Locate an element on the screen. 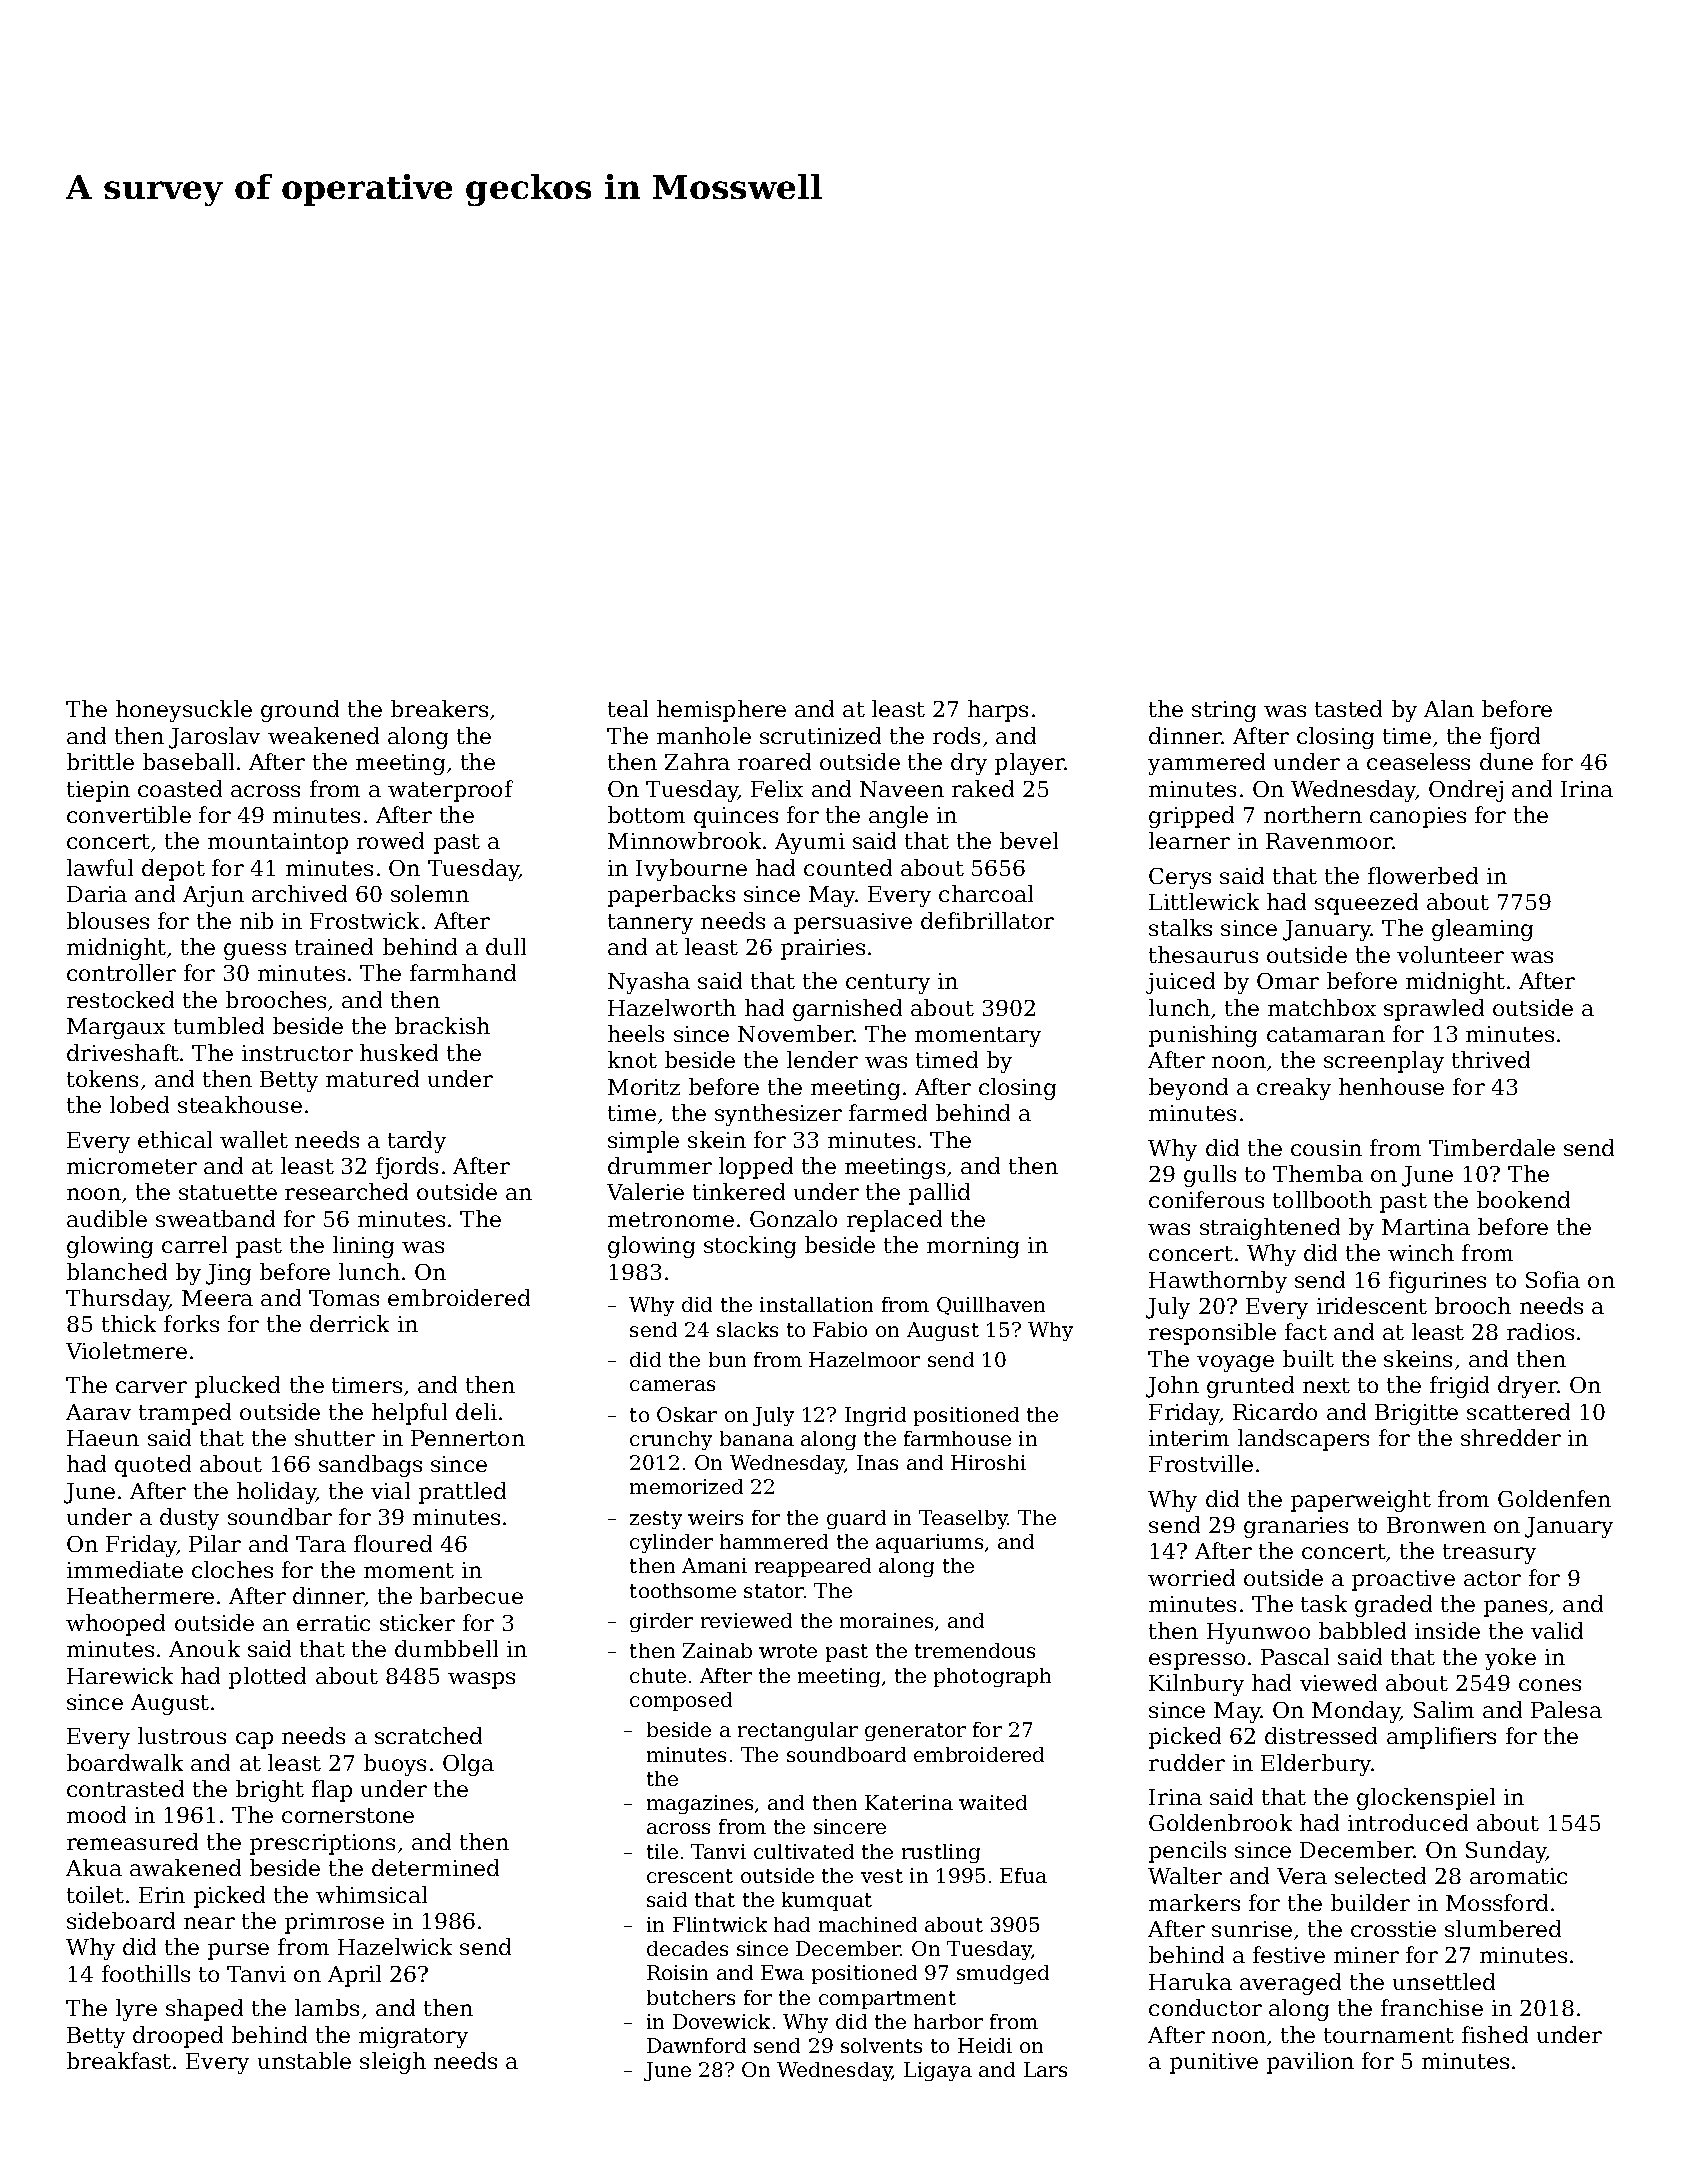 This screenshot has width=1683, height=2178. foothills is located at coordinates (146, 1973).
